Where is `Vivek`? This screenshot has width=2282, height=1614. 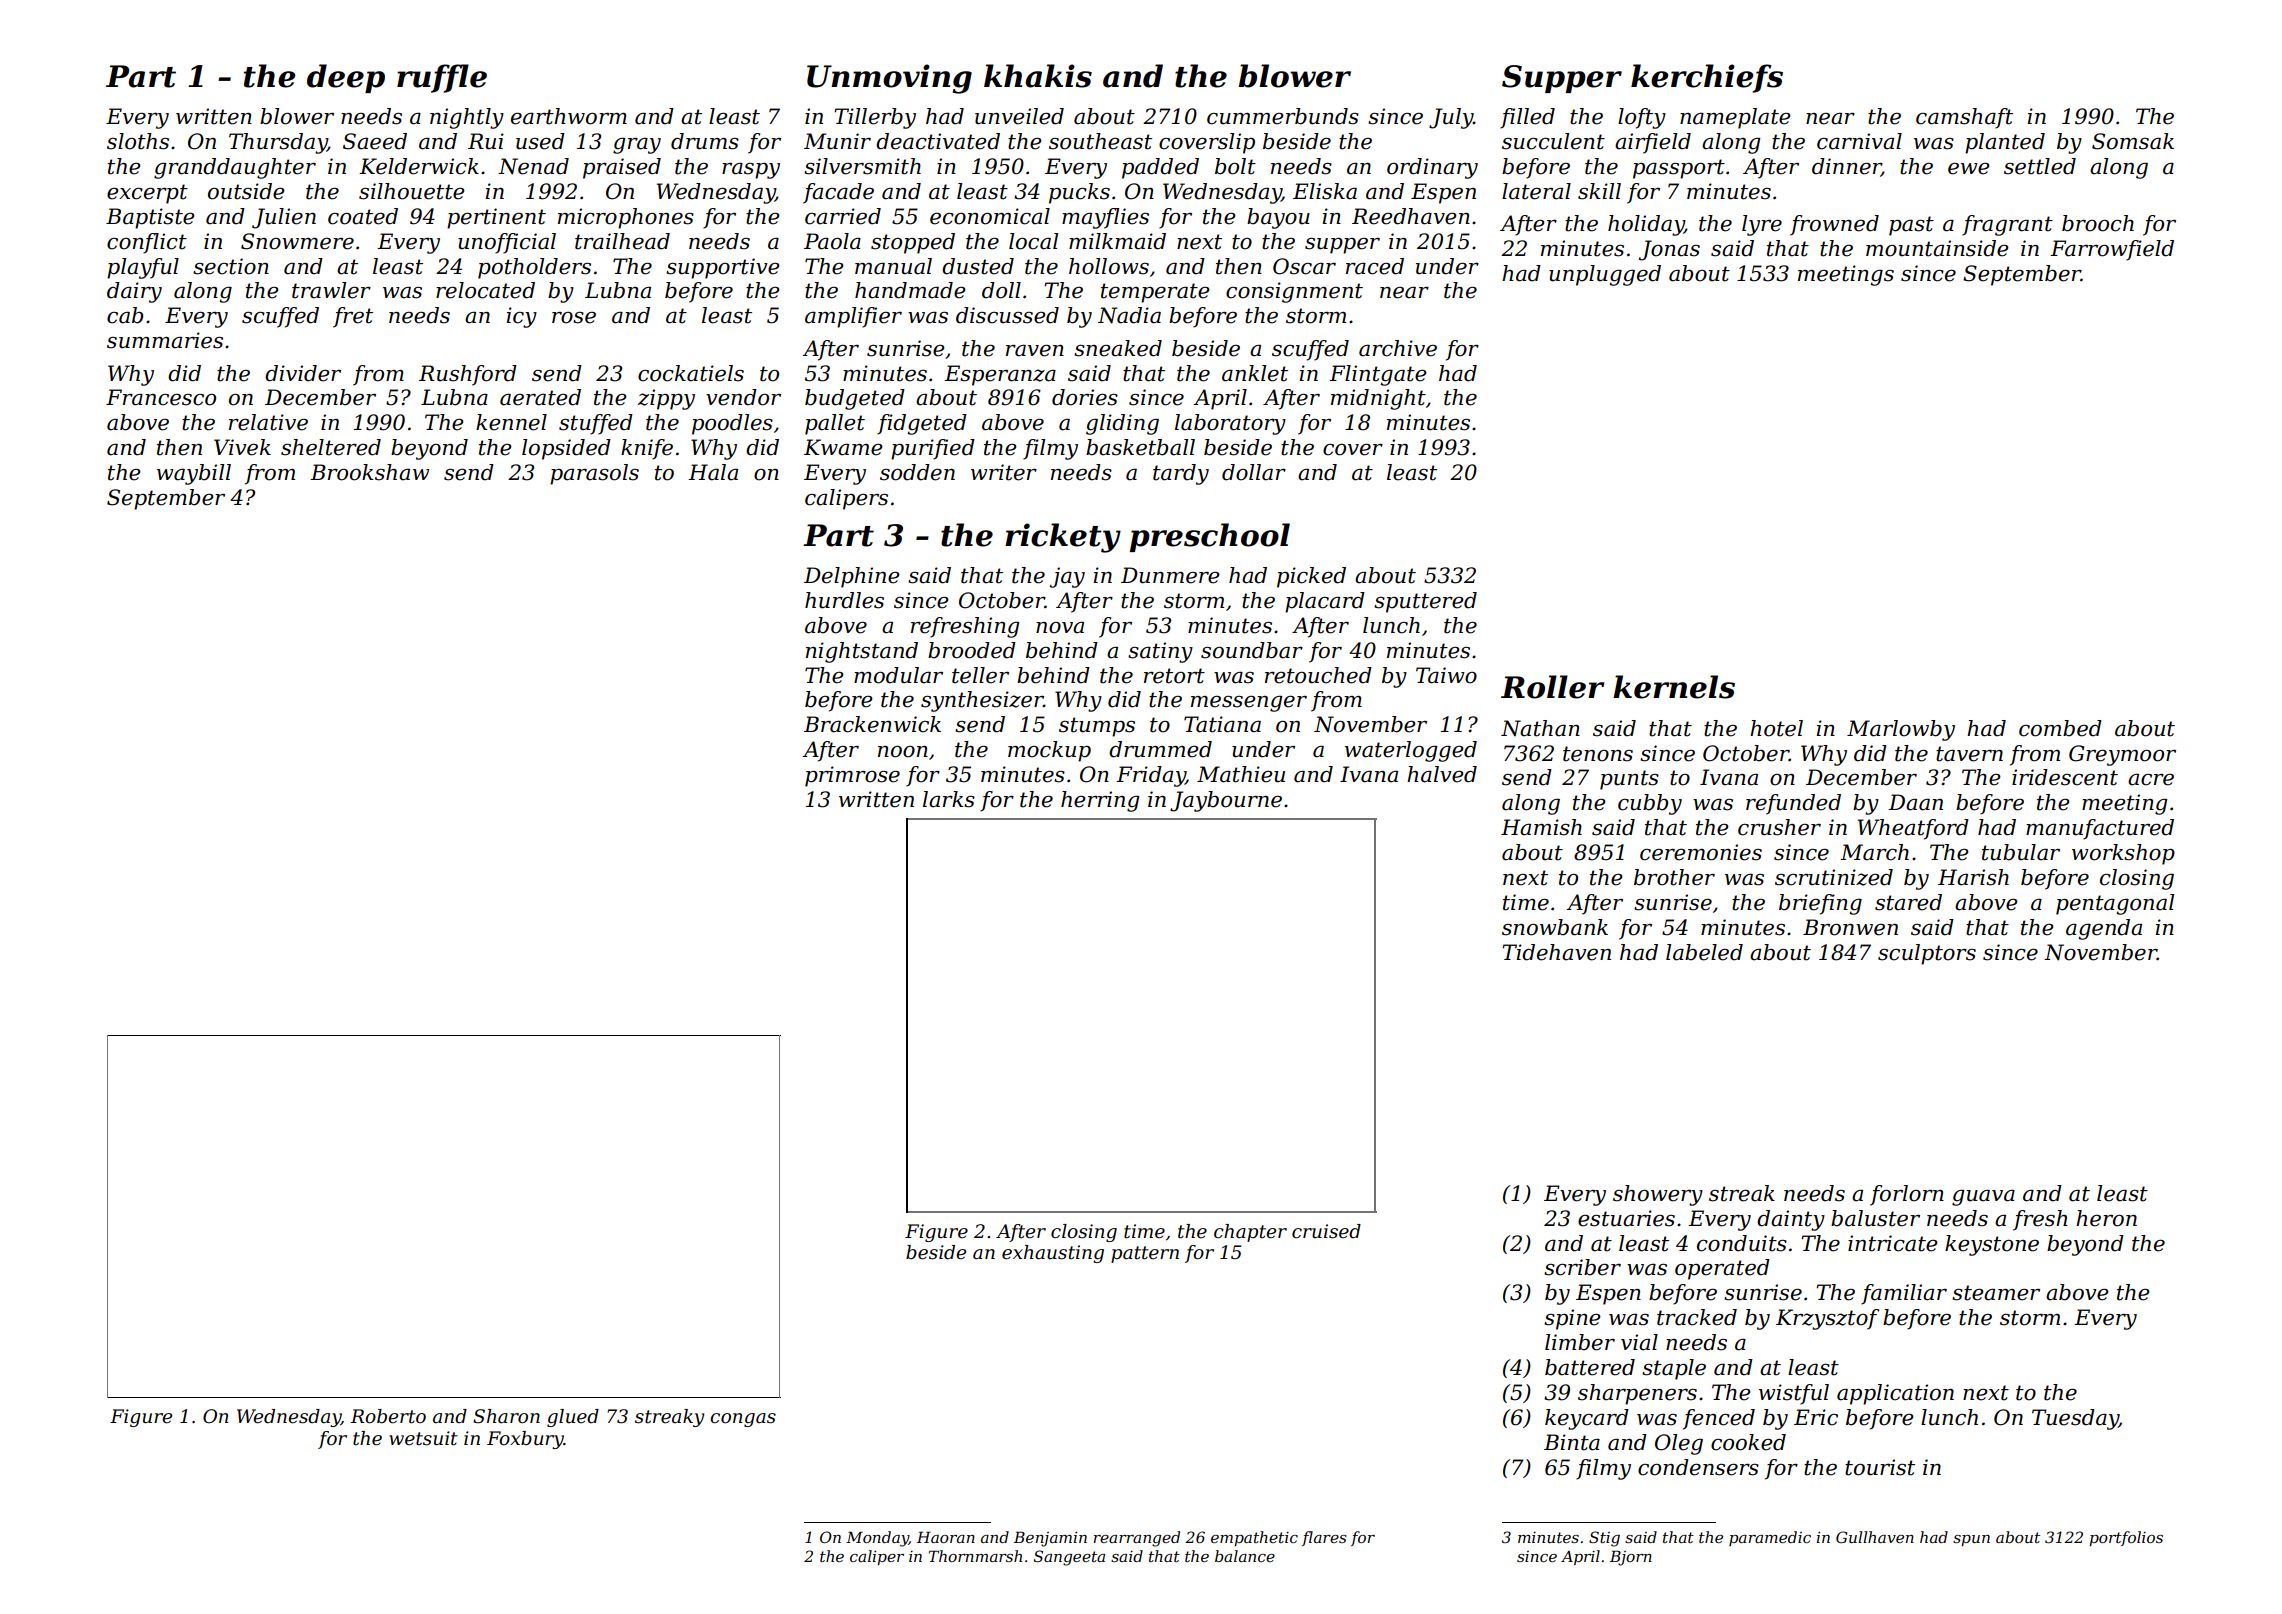
Vivek is located at coordinates (242, 447).
